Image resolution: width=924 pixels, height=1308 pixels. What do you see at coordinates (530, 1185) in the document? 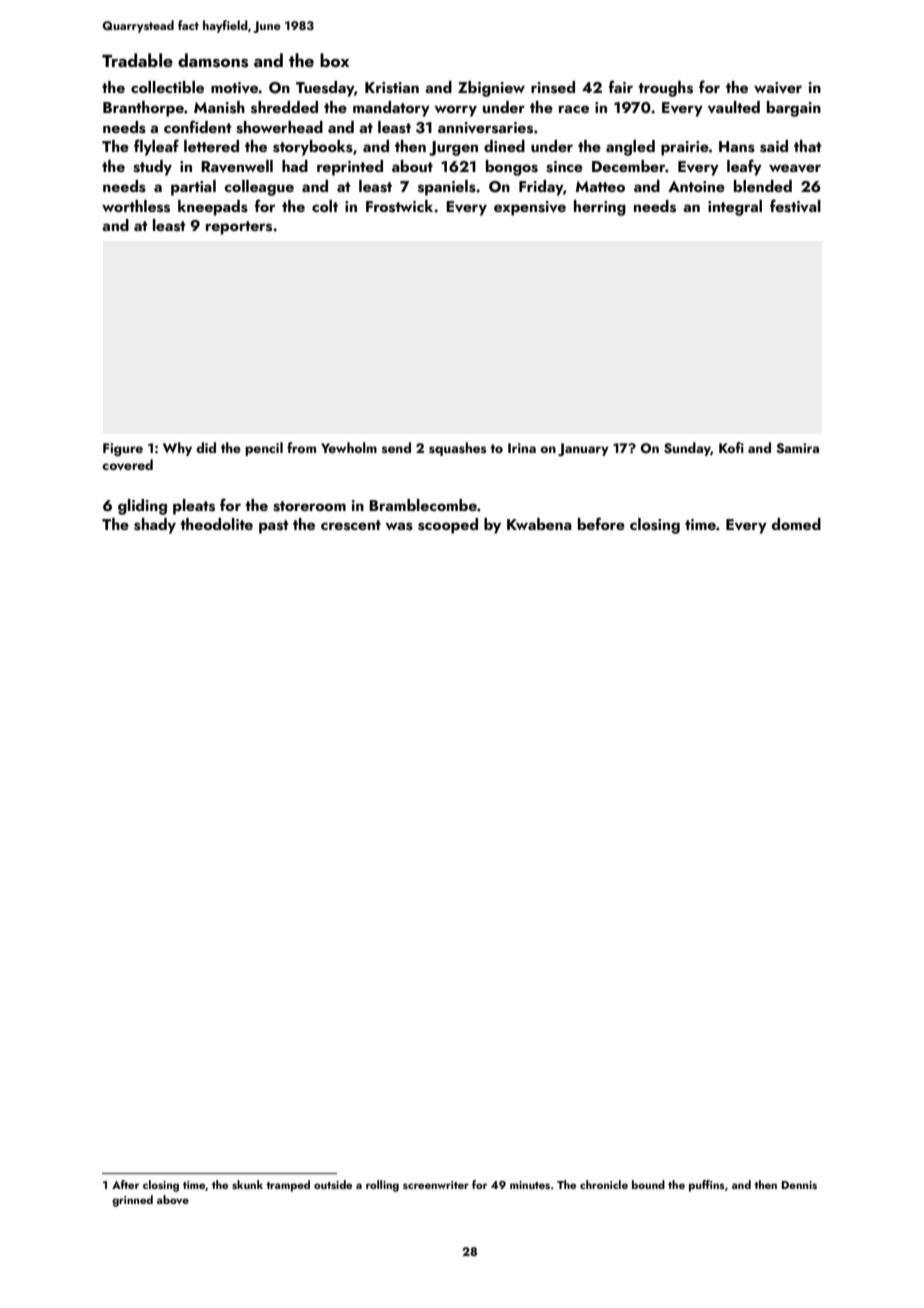
I see `minutes` at bounding box center [530, 1185].
